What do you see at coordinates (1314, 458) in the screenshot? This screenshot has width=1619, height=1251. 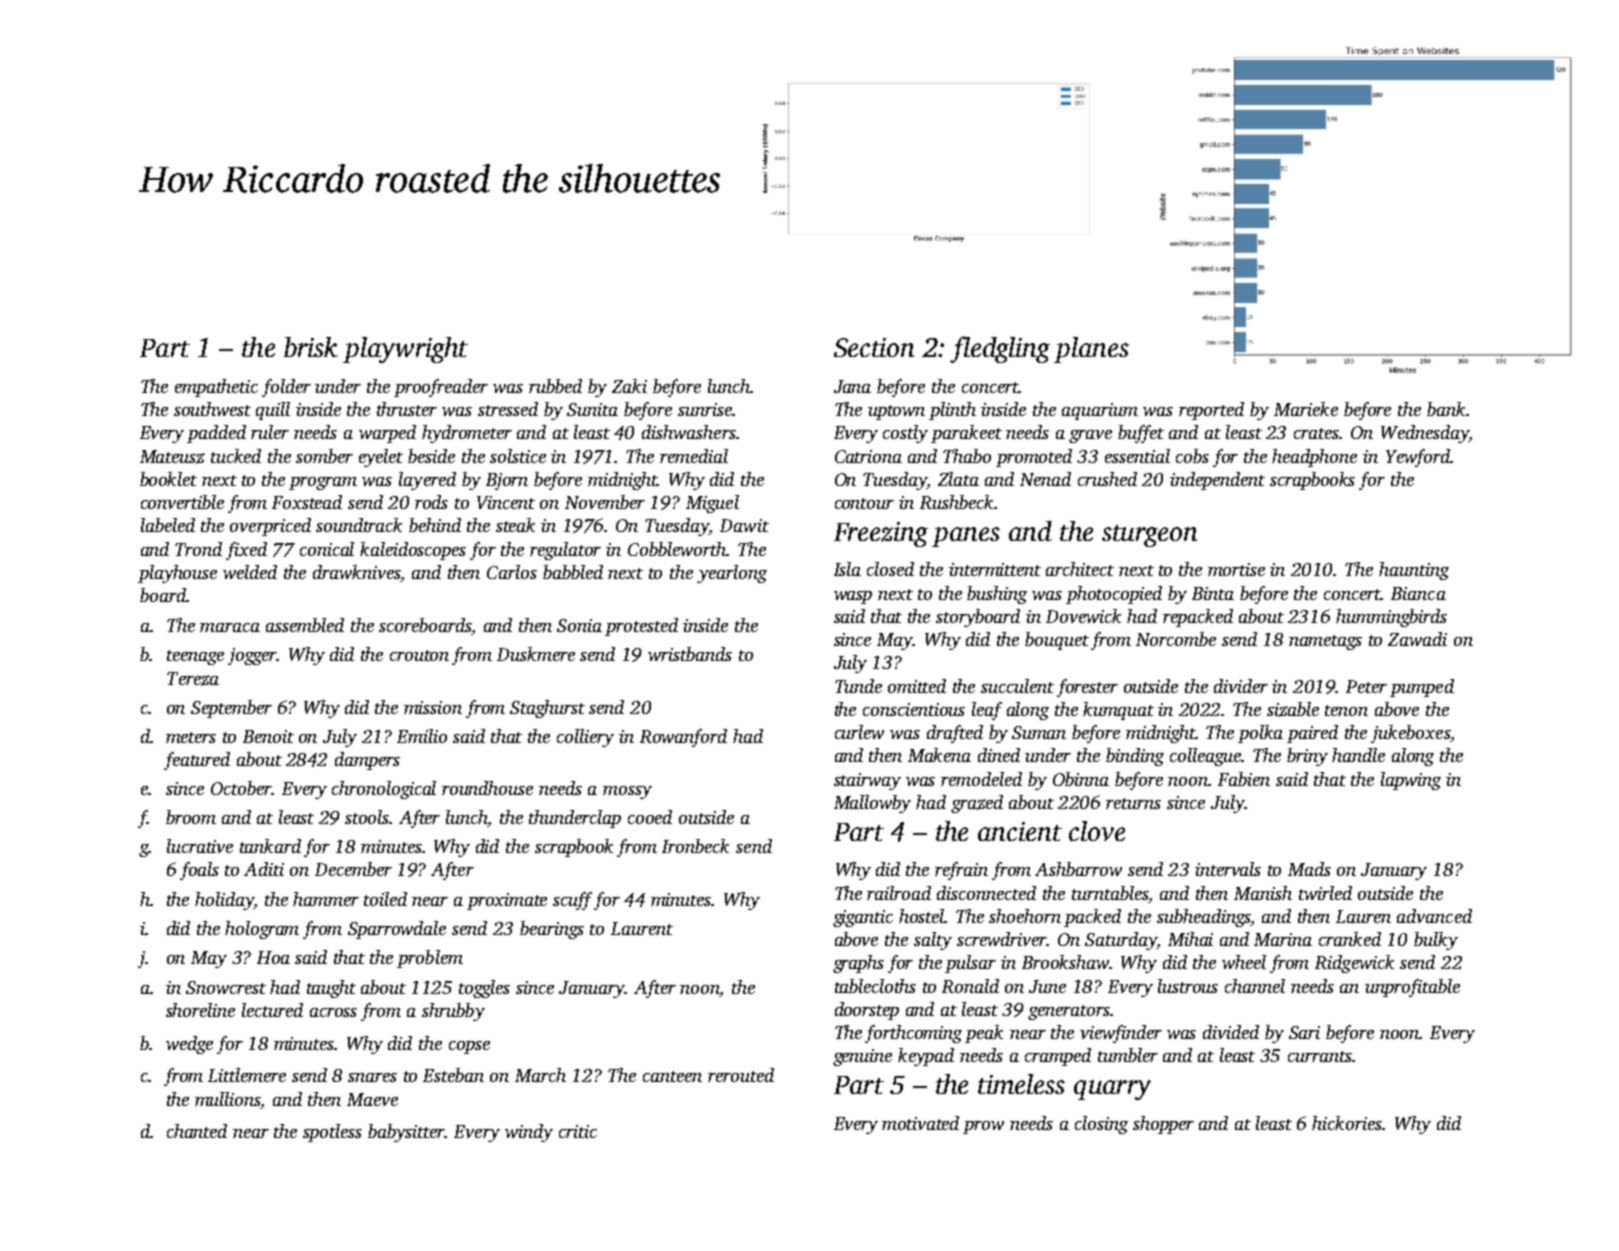 I see `headphone` at bounding box center [1314, 458].
